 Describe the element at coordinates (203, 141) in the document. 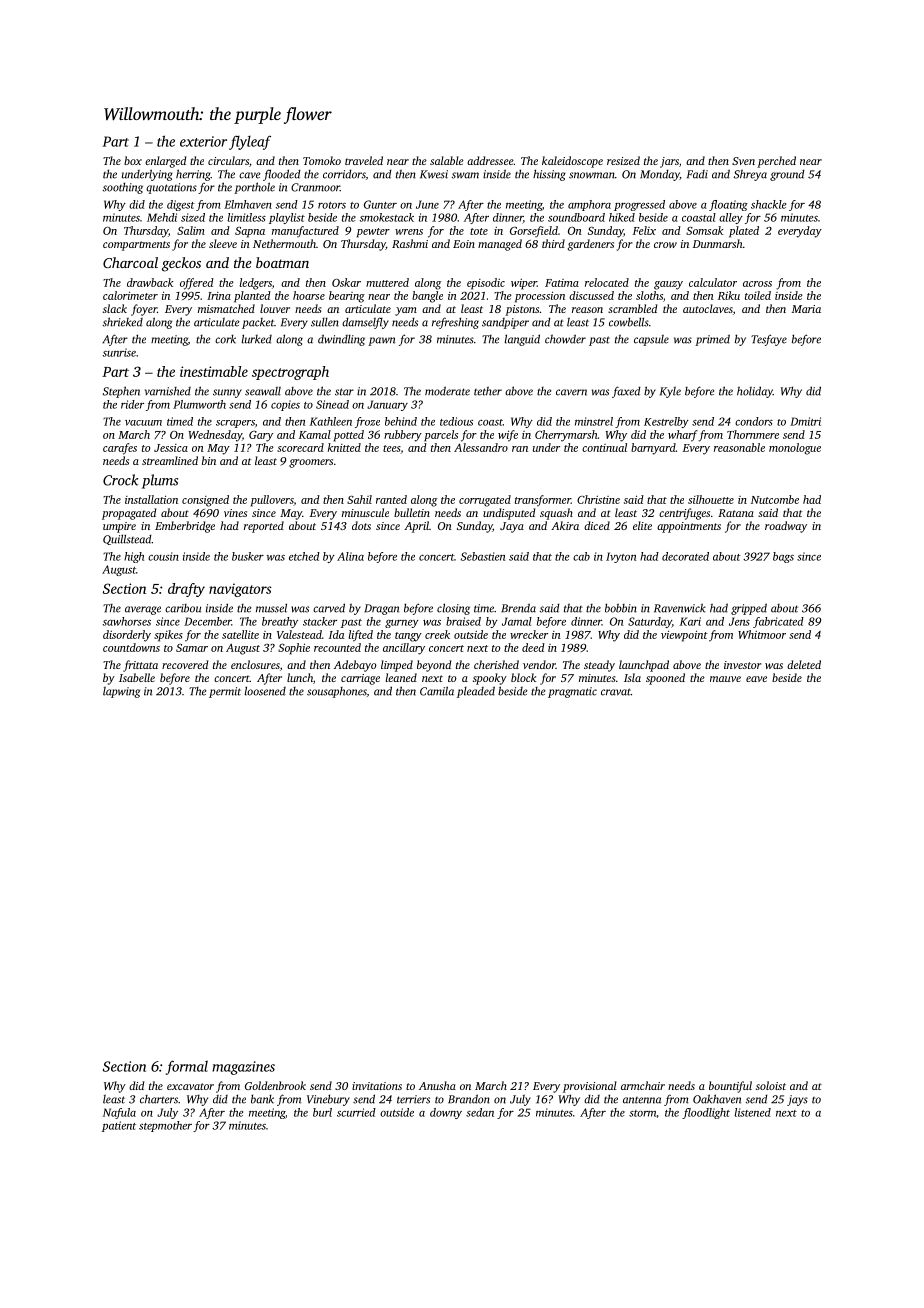

I see `exterior` at that location.
